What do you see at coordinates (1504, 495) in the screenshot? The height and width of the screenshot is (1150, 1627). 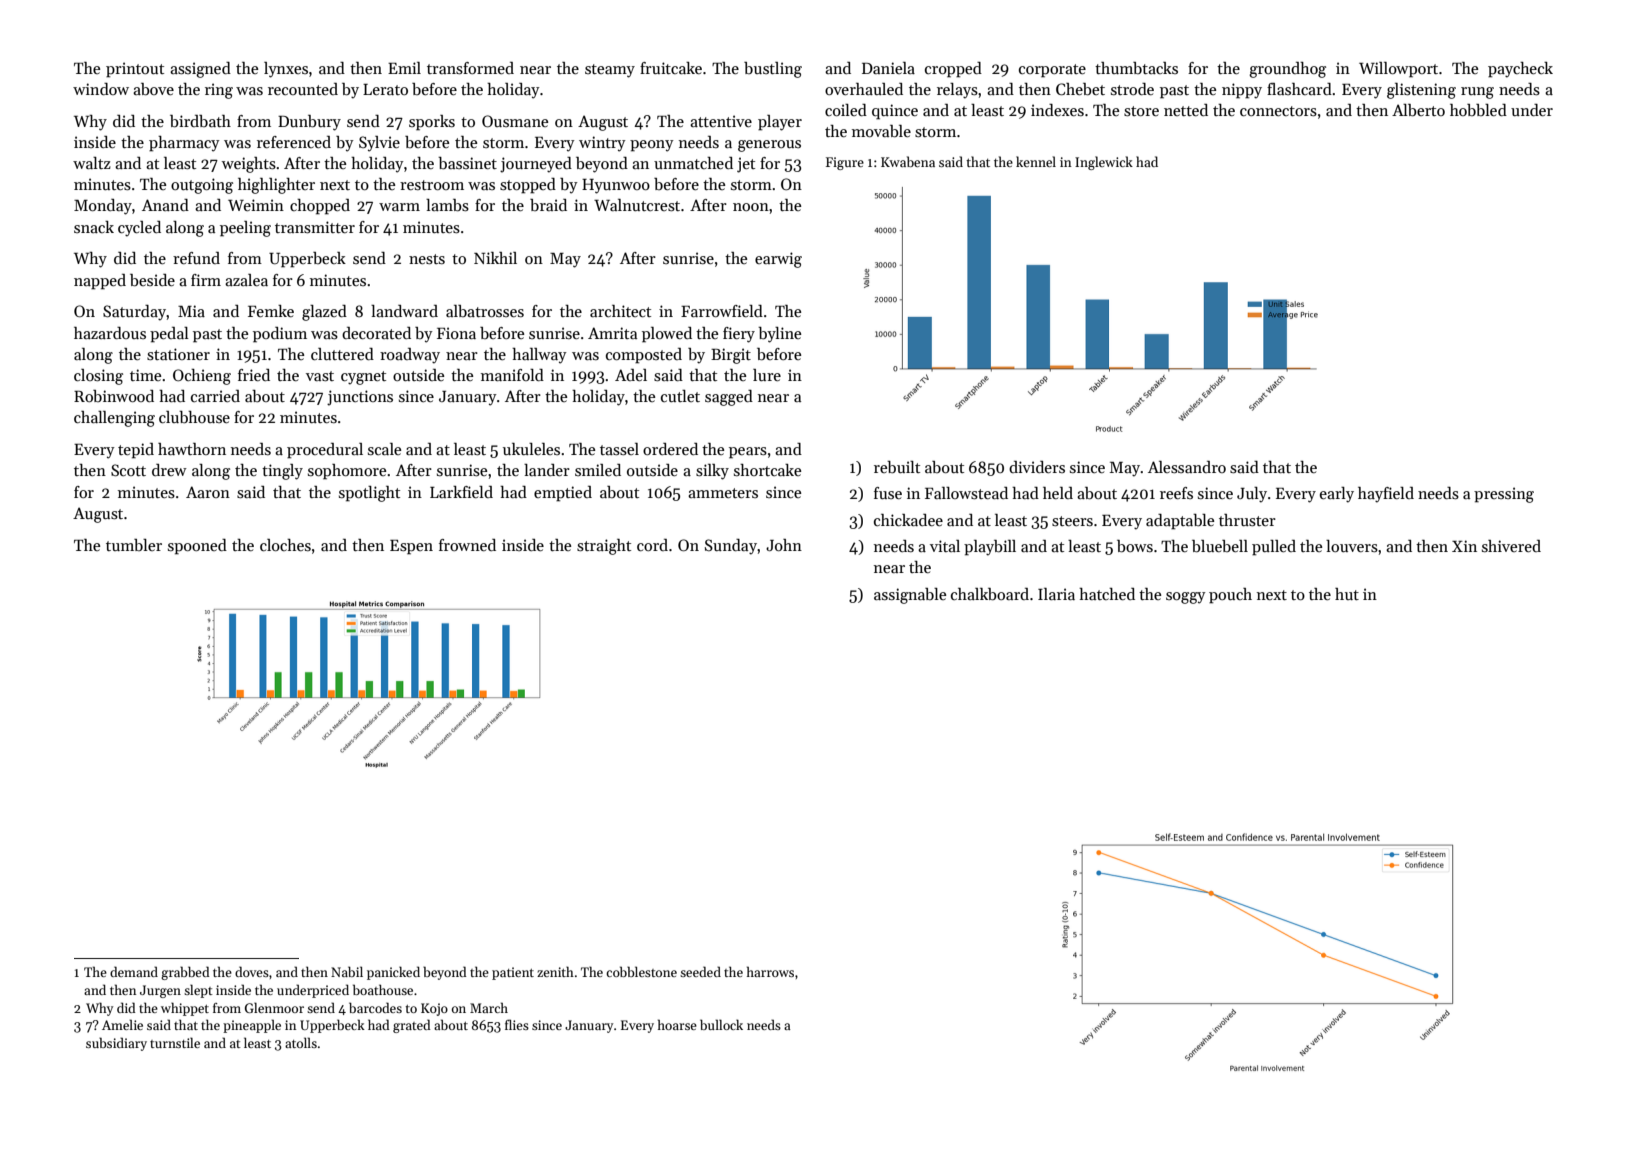 I see `pressing` at bounding box center [1504, 495].
